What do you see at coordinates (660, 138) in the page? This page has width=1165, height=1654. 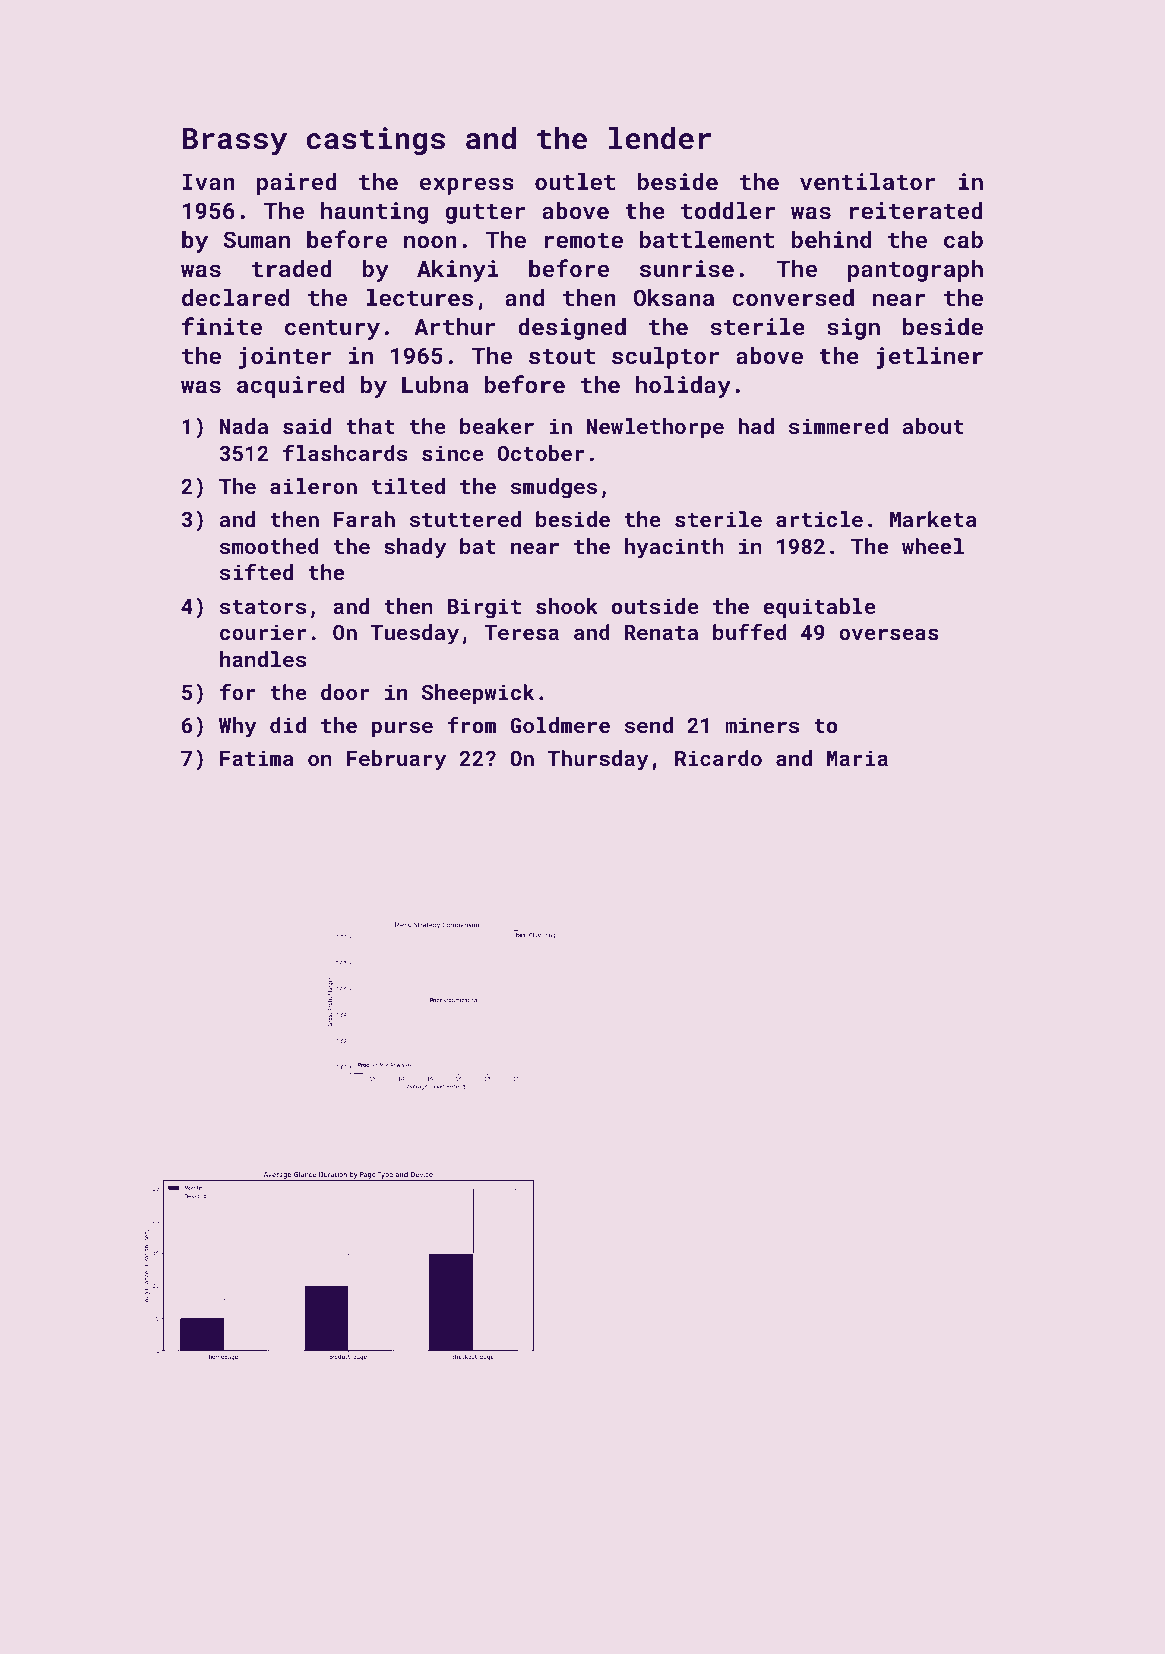 I see `lender` at bounding box center [660, 138].
